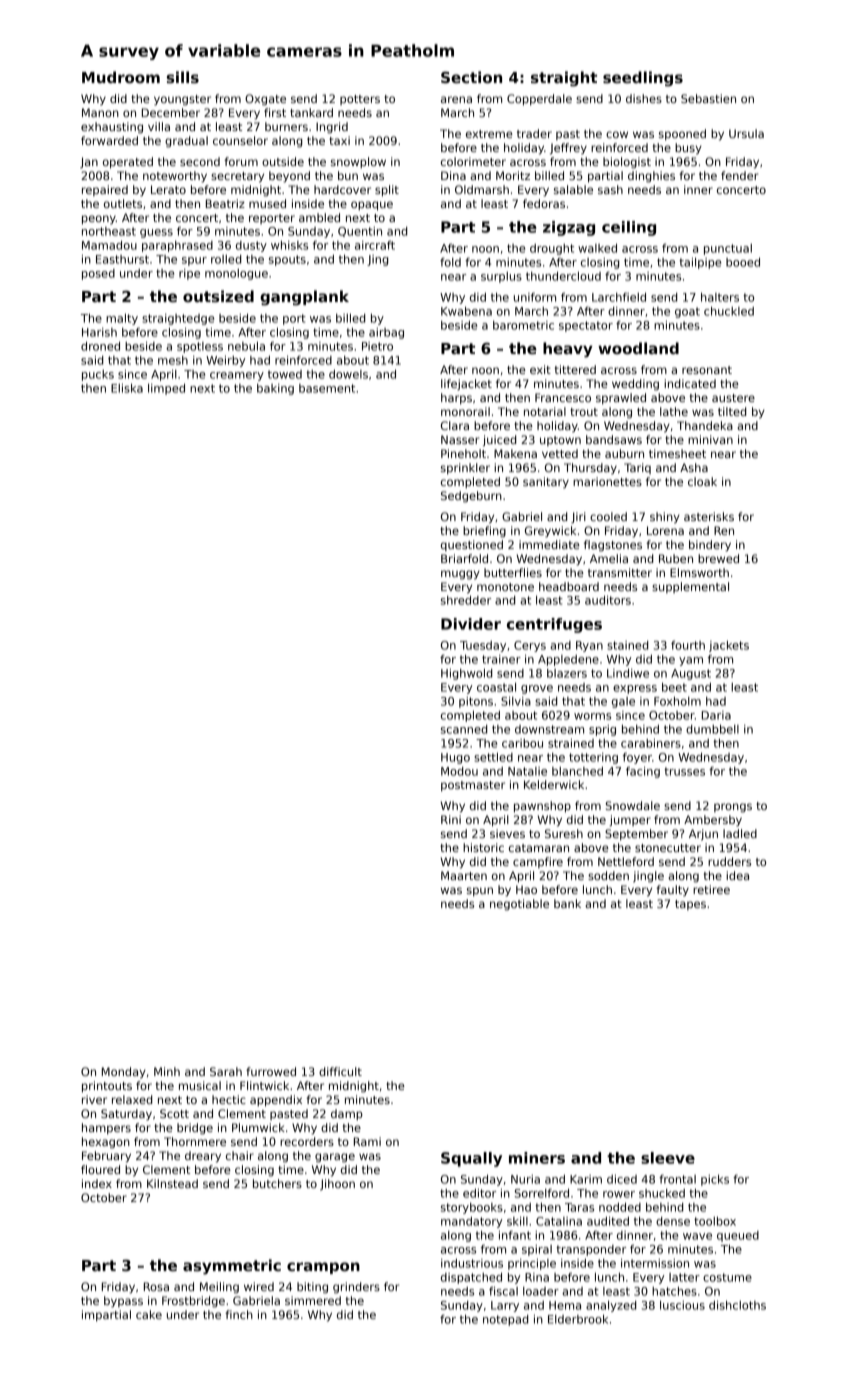 The height and width of the image is (1400, 849). Describe the element at coordinates (356, 1288) in the image. I see `grinders` at that location.
